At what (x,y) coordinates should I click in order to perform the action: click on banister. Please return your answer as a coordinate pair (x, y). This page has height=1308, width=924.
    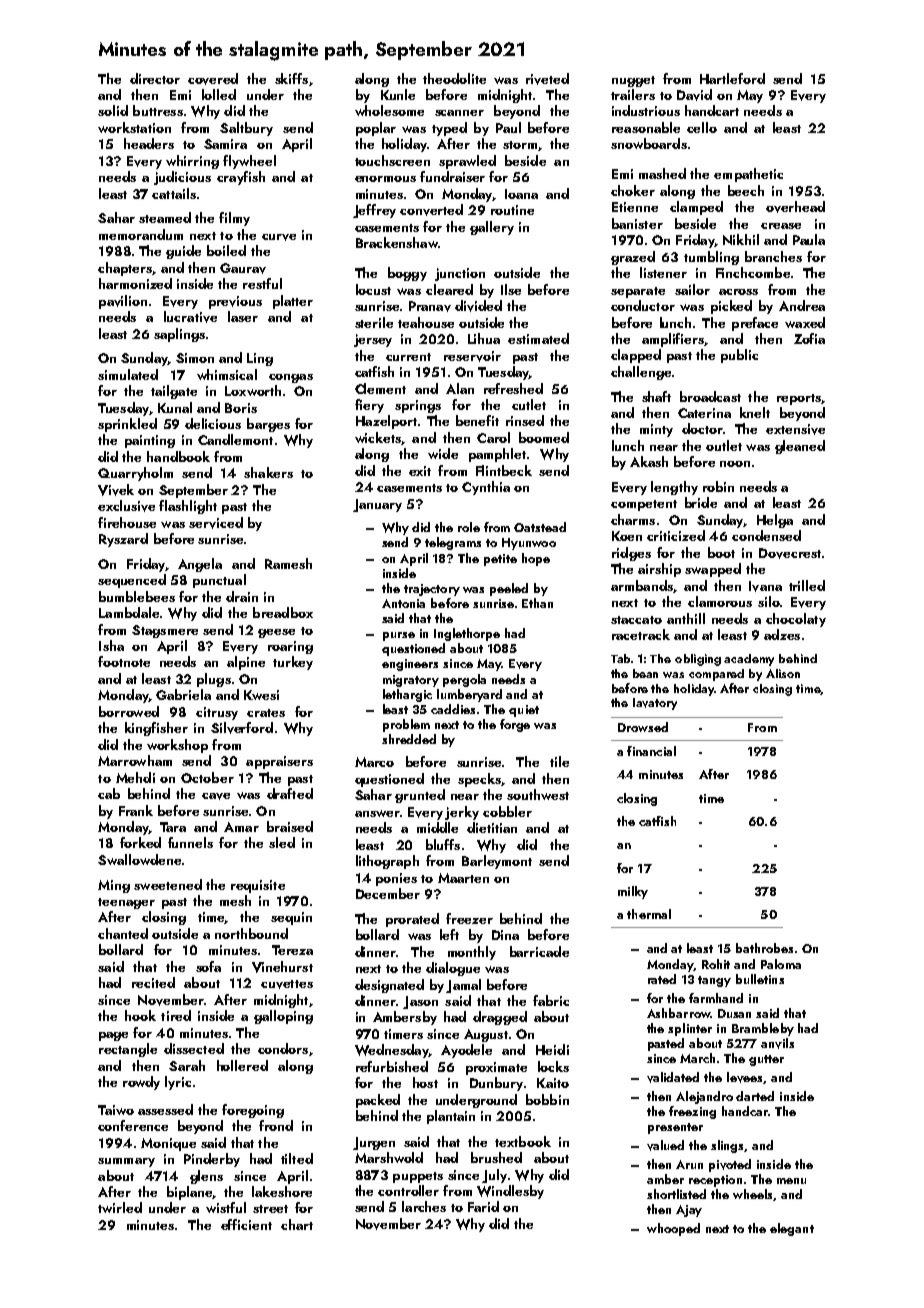
    Looking at the image, I should click on (637, 223).
